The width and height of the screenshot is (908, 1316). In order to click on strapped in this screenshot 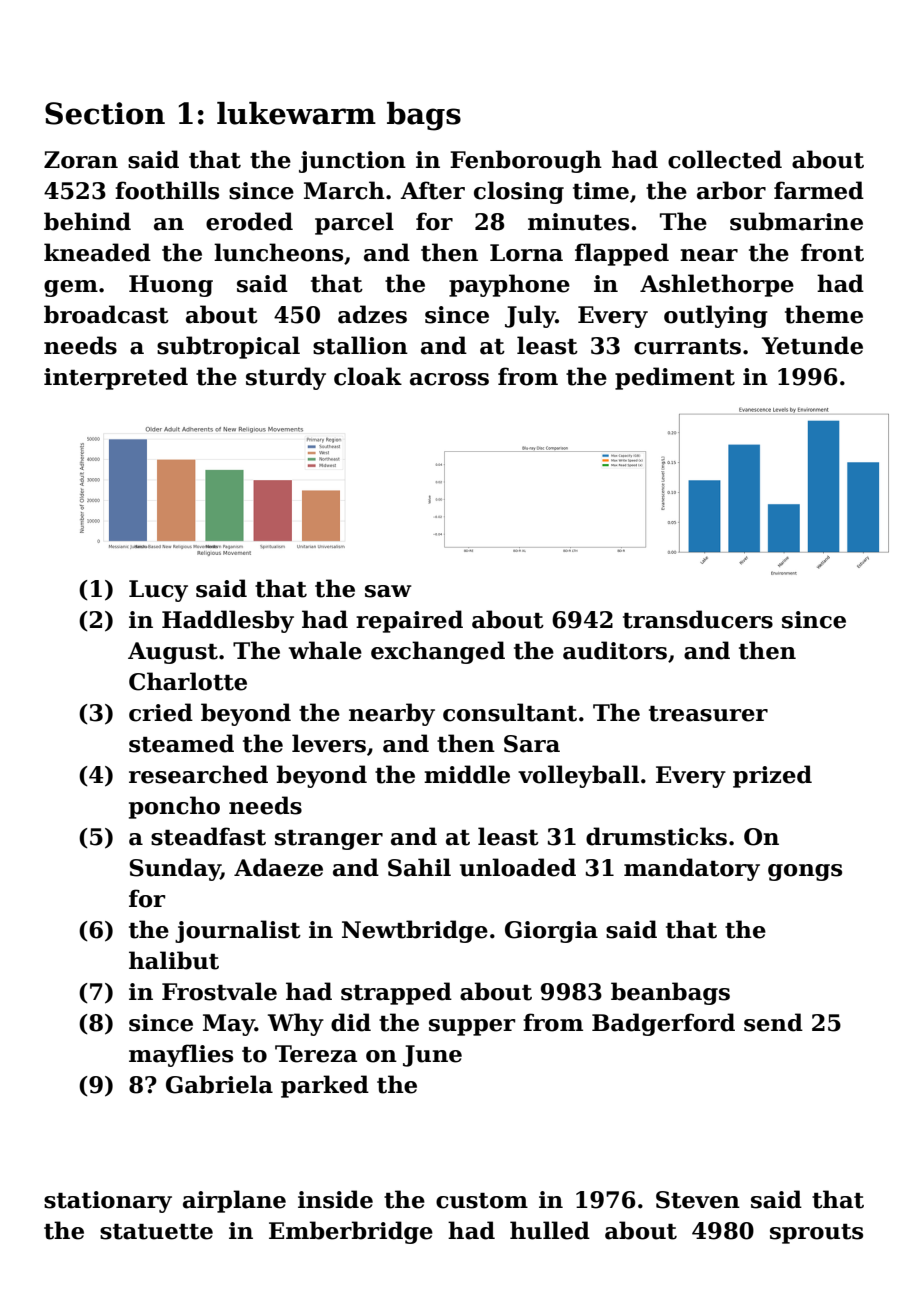, I will do `click(396, 993)`.
